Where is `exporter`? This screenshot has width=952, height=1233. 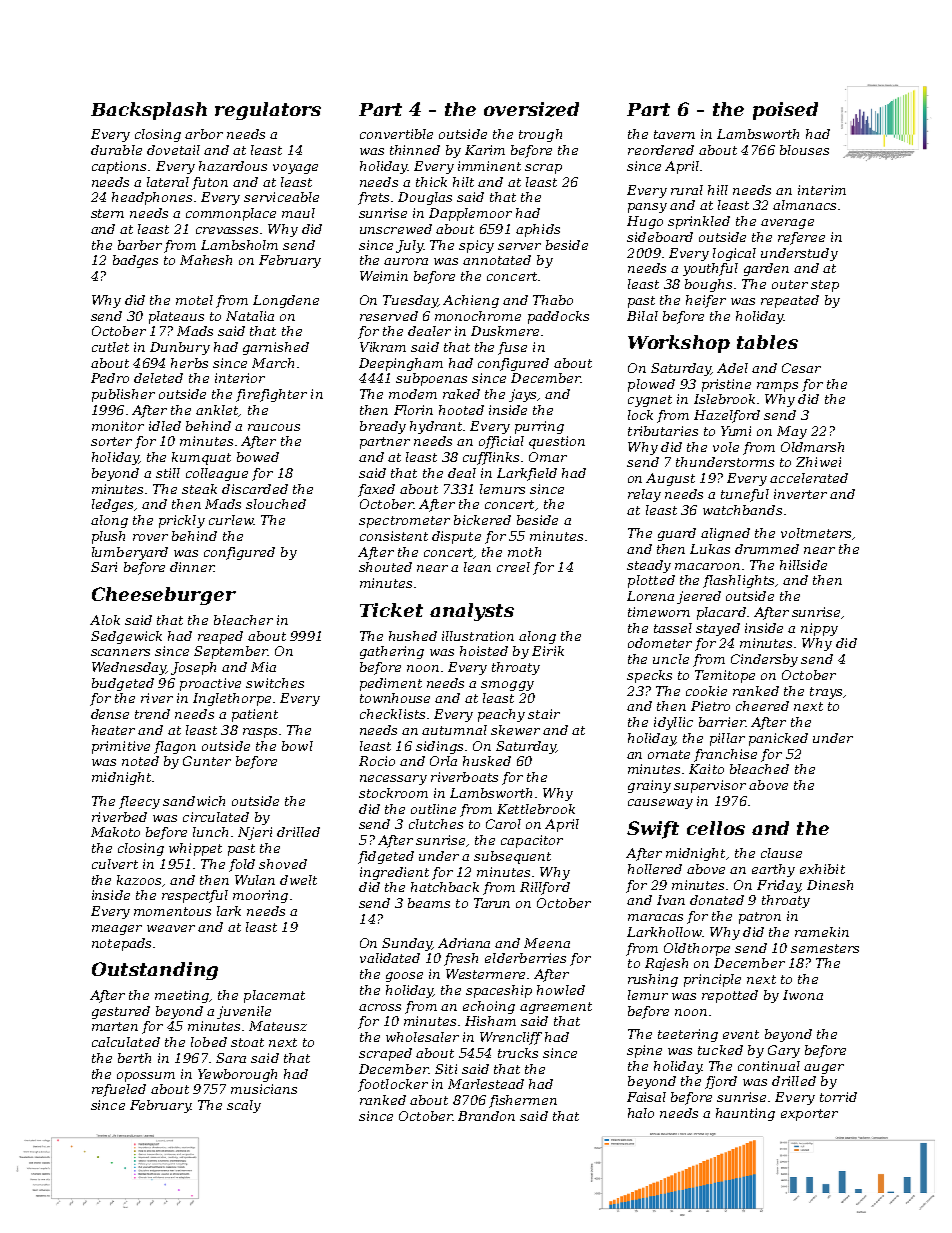
exporter is located at coordinates (809, 1115).
